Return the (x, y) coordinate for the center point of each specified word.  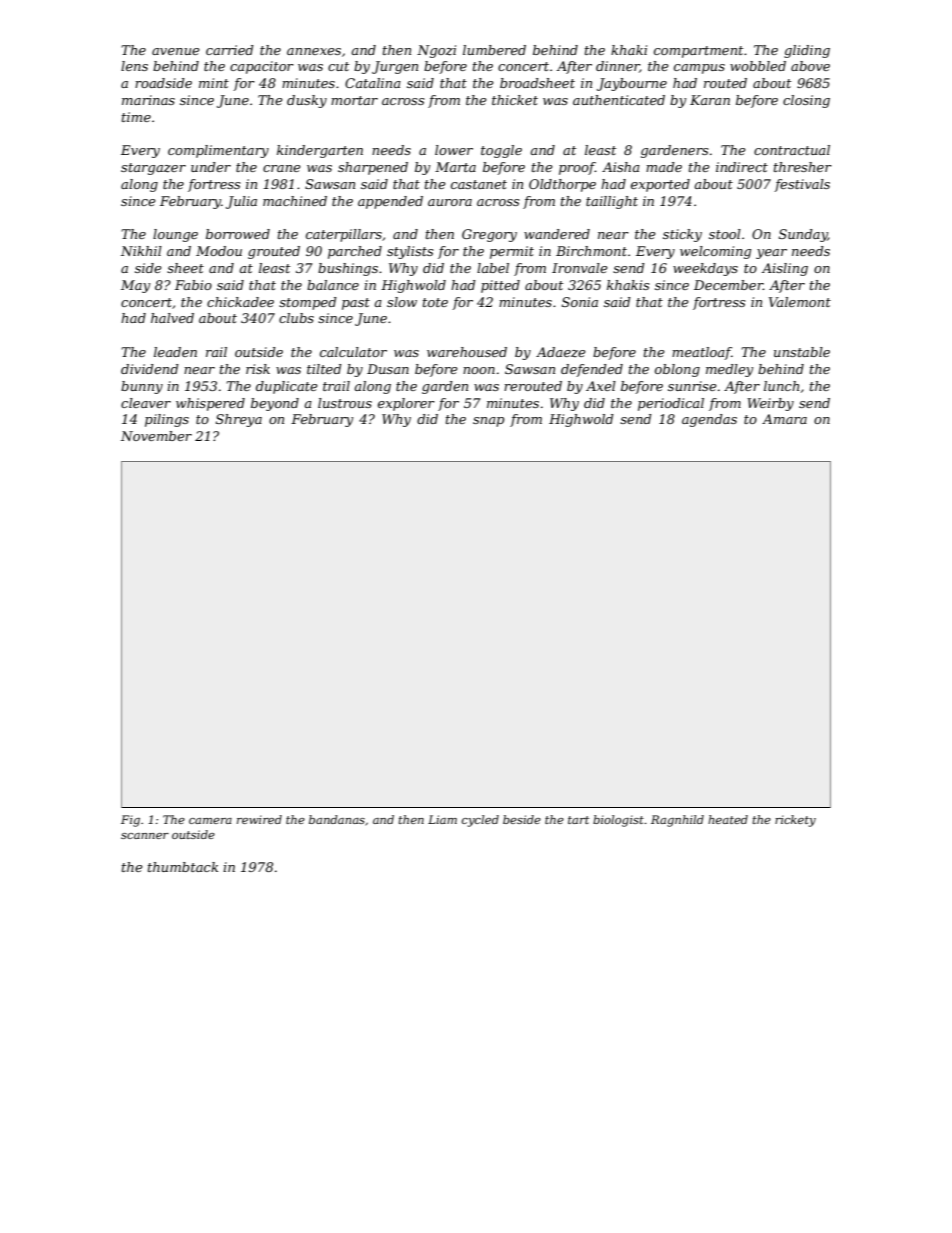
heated (728, 819)
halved (172, 318)
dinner (618, 67)
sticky (682, 235)
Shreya (239, 420)
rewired (259, 819)
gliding (807, 51)
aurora (450, 202)
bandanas (337, 819)
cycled (480, 821)
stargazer (153, 169)
